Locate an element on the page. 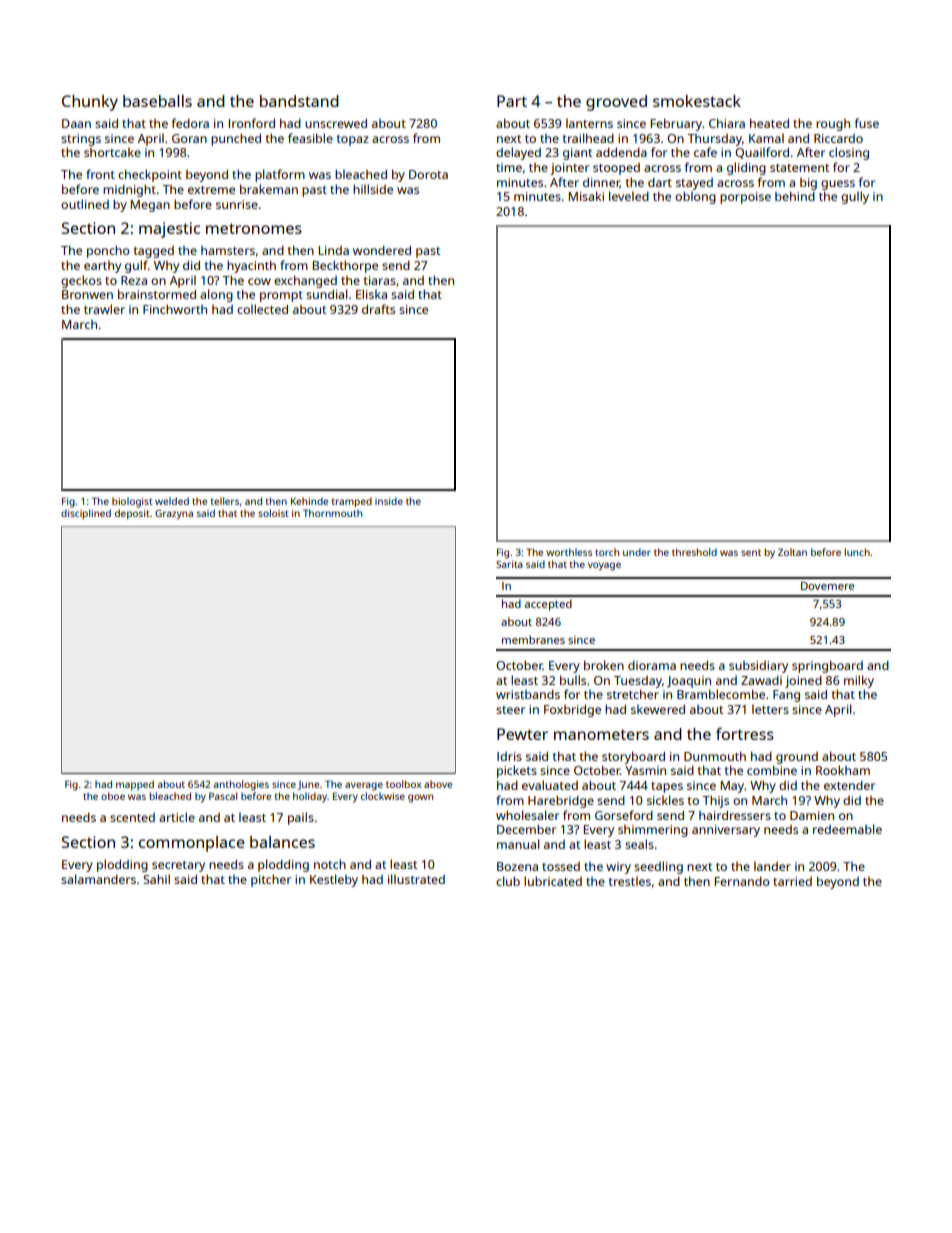  membranes is located at coordinates (533, 639).
